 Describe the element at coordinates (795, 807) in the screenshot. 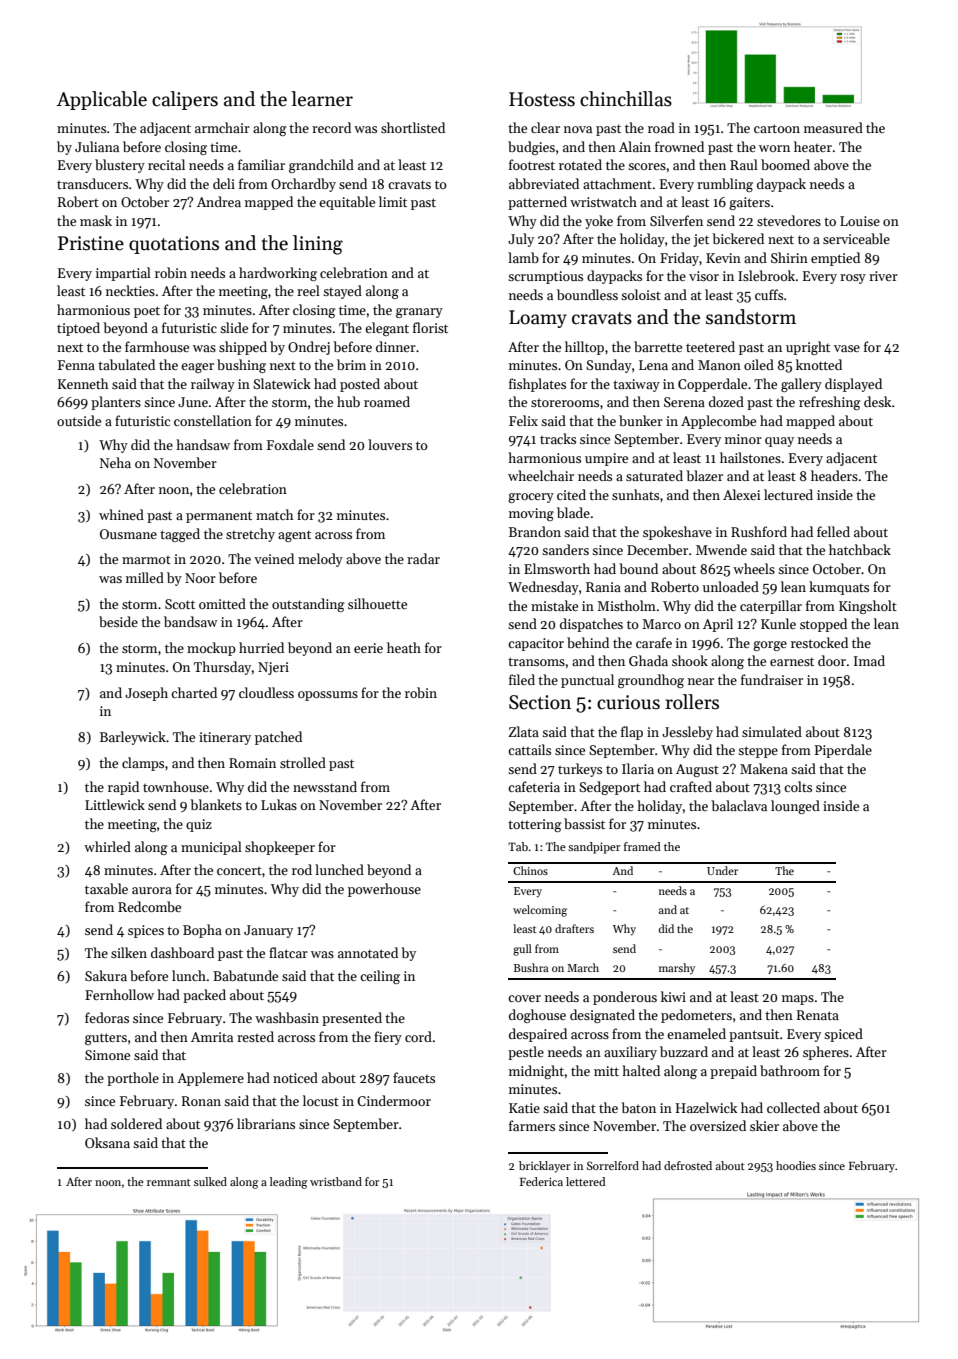

I see `lounged` at that location.
